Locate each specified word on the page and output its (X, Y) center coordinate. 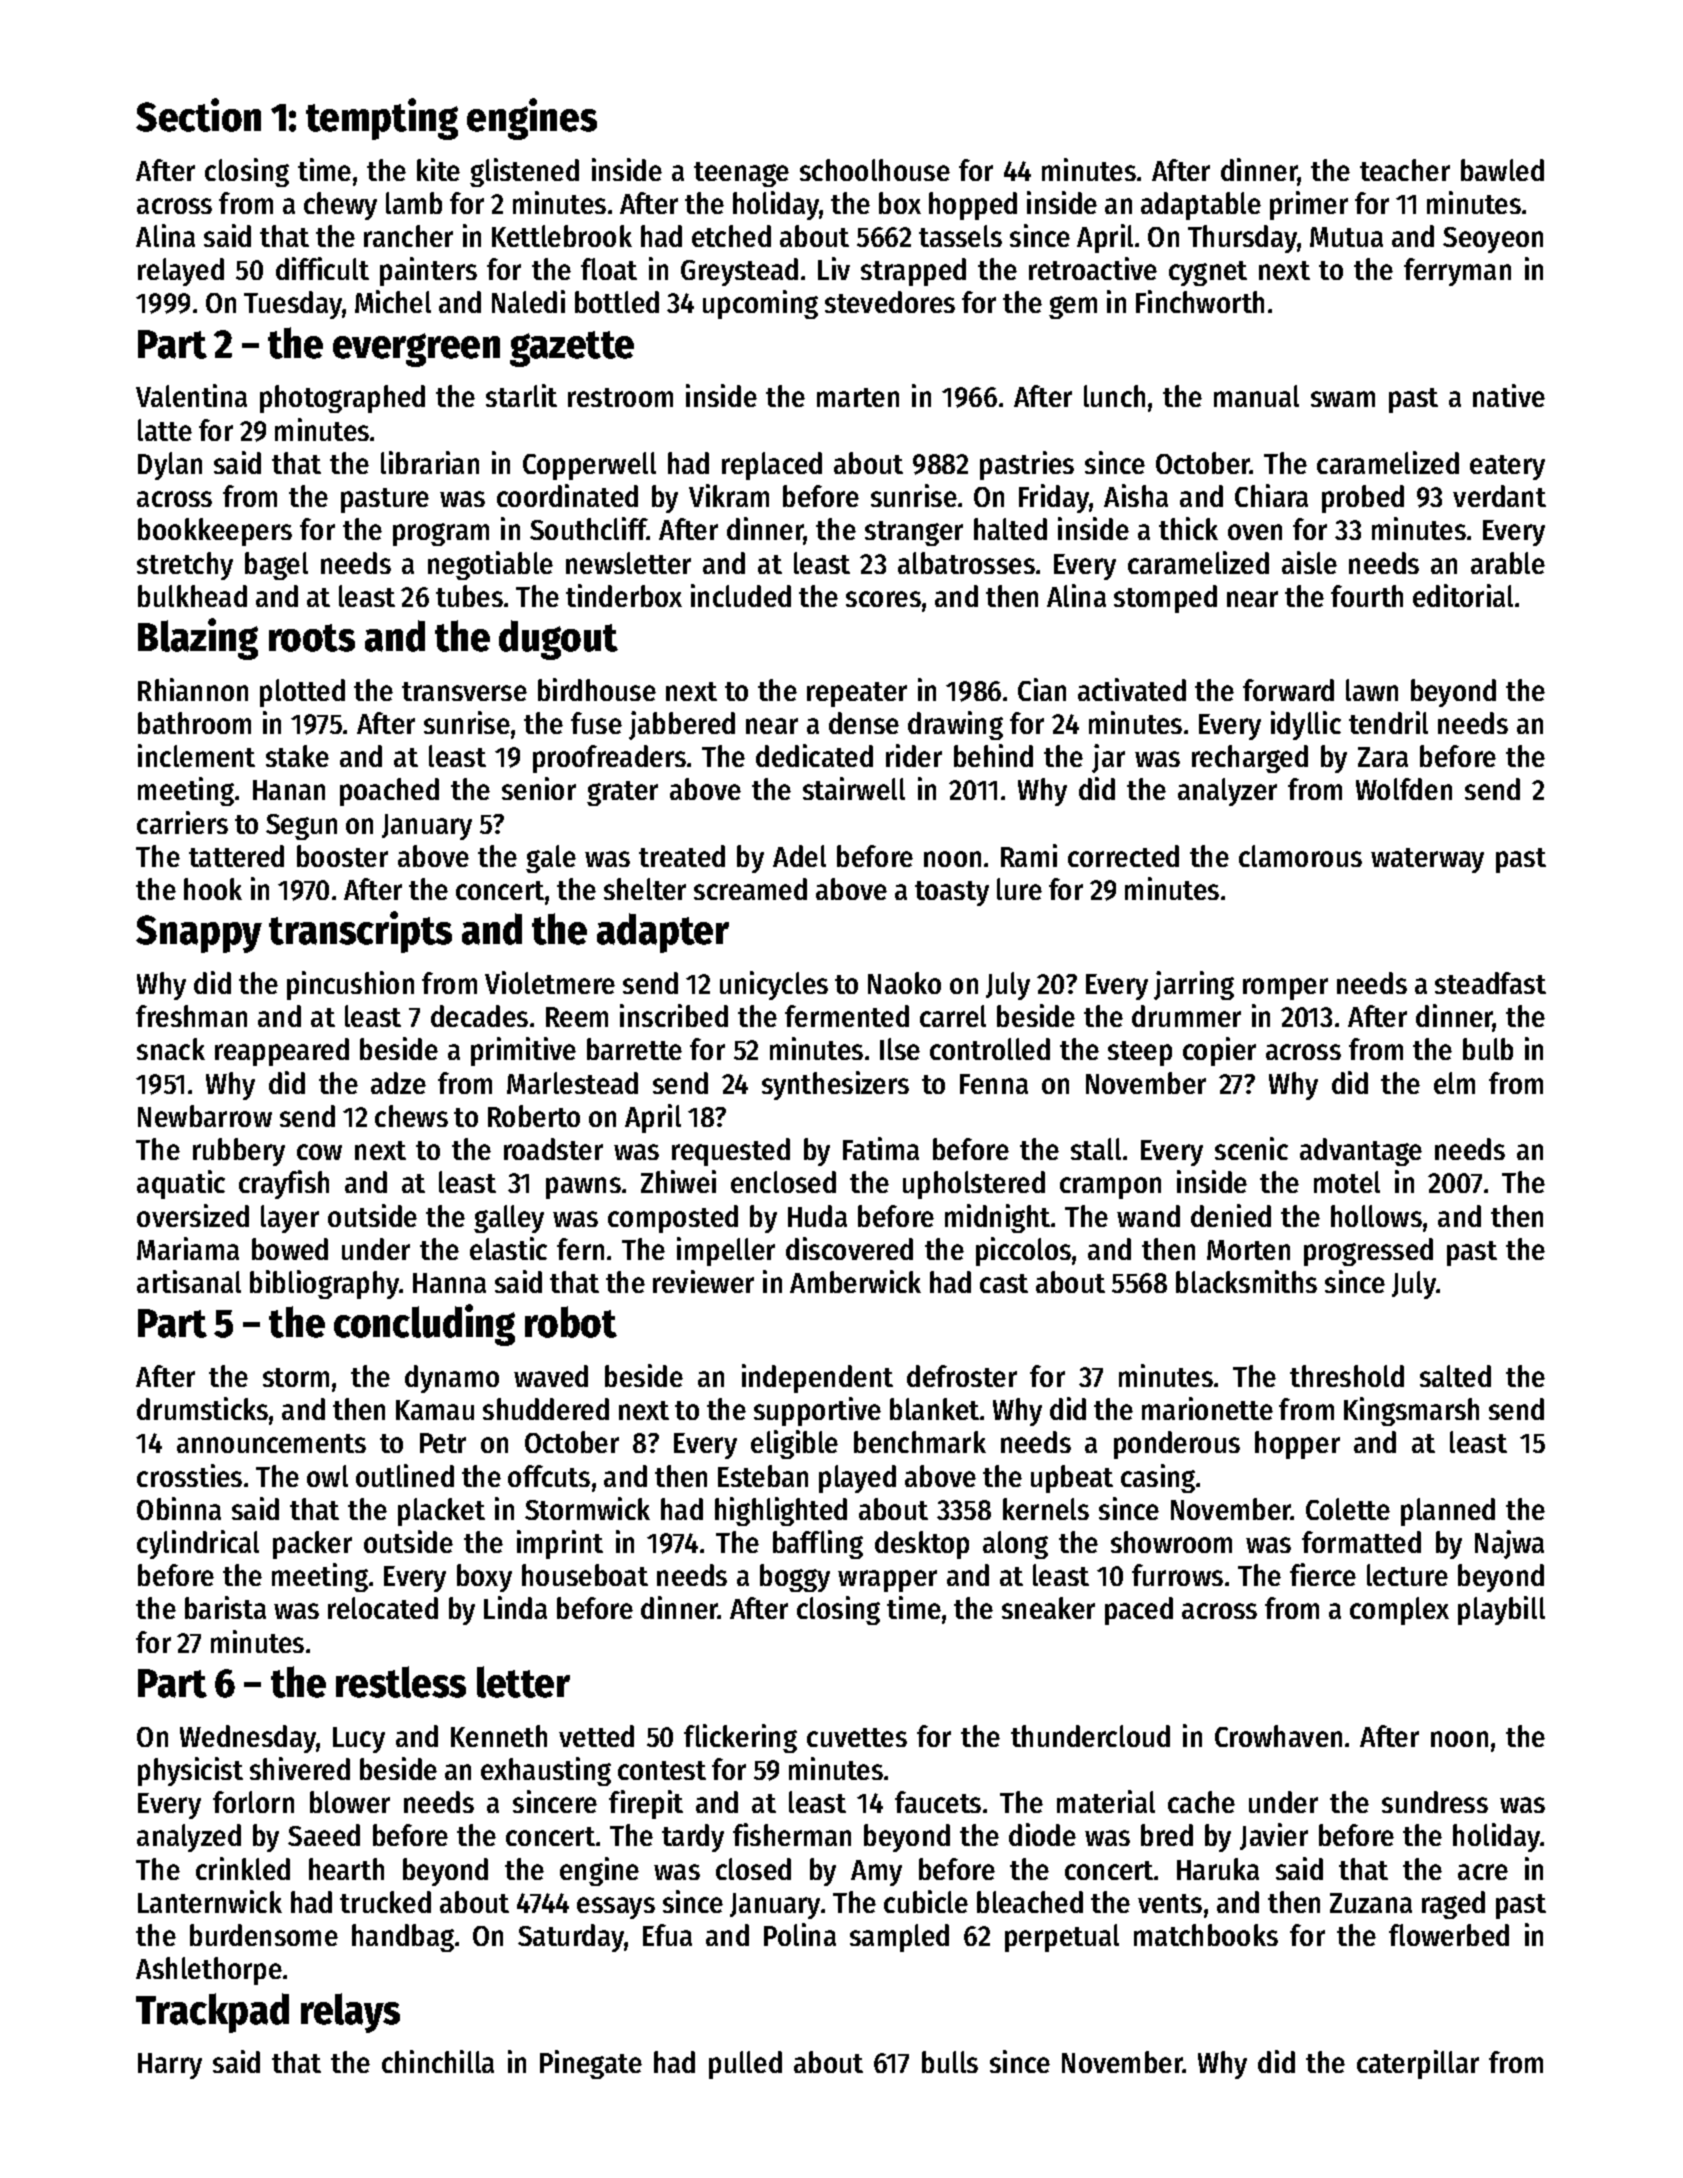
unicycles (774, 985)
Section (198, 115)
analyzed (189, 1838)
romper (1285, 989)
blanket (934, 1409)
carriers (182, 822)
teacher (1405, 170)
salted (1455, 1376)
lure (1019, 889)
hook (213, 889)
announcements (271, 1443)
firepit (646, 1804)
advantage (1361, 1152)
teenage (741, 174)
